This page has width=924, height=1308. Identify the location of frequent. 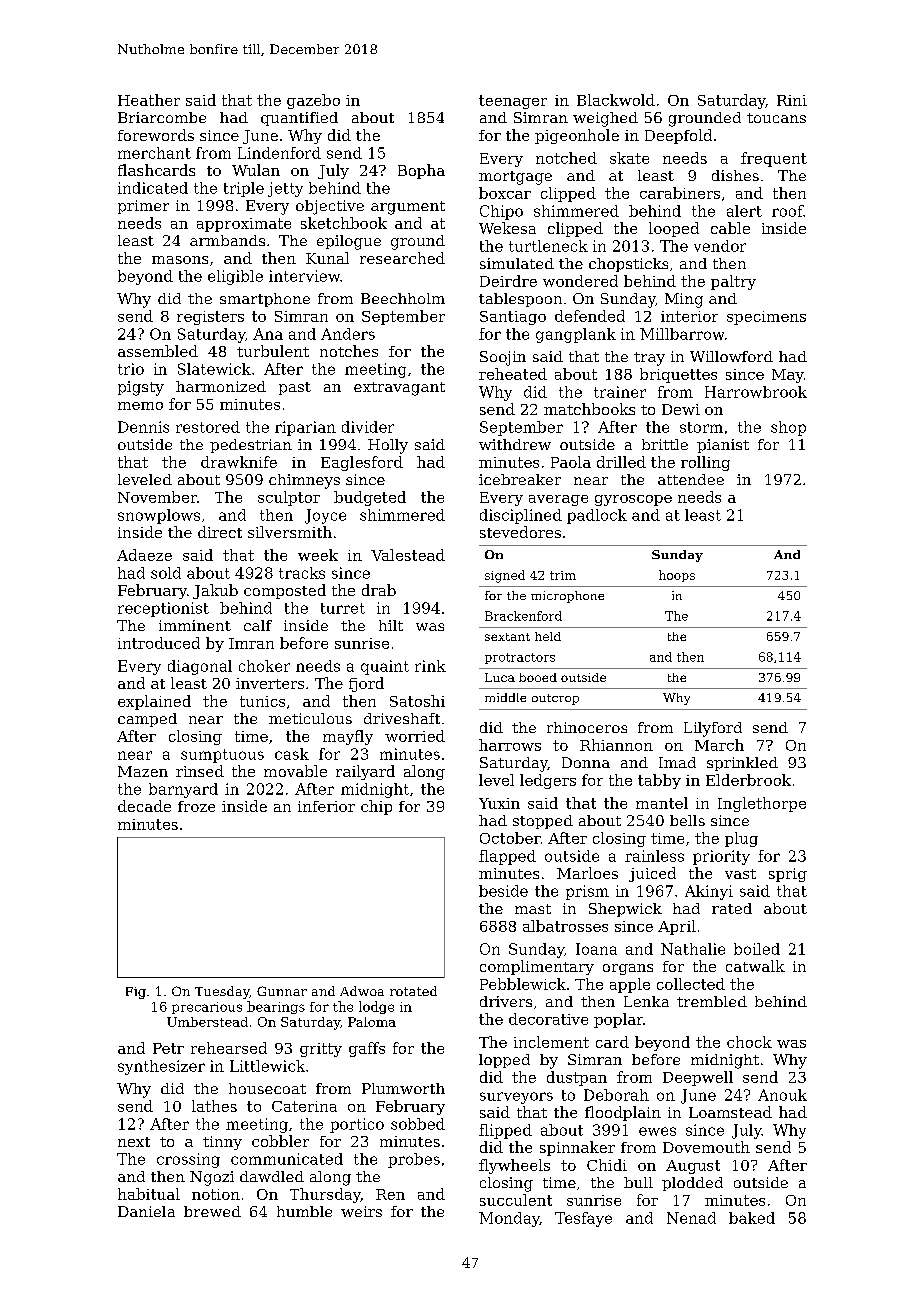
(774, 159).
